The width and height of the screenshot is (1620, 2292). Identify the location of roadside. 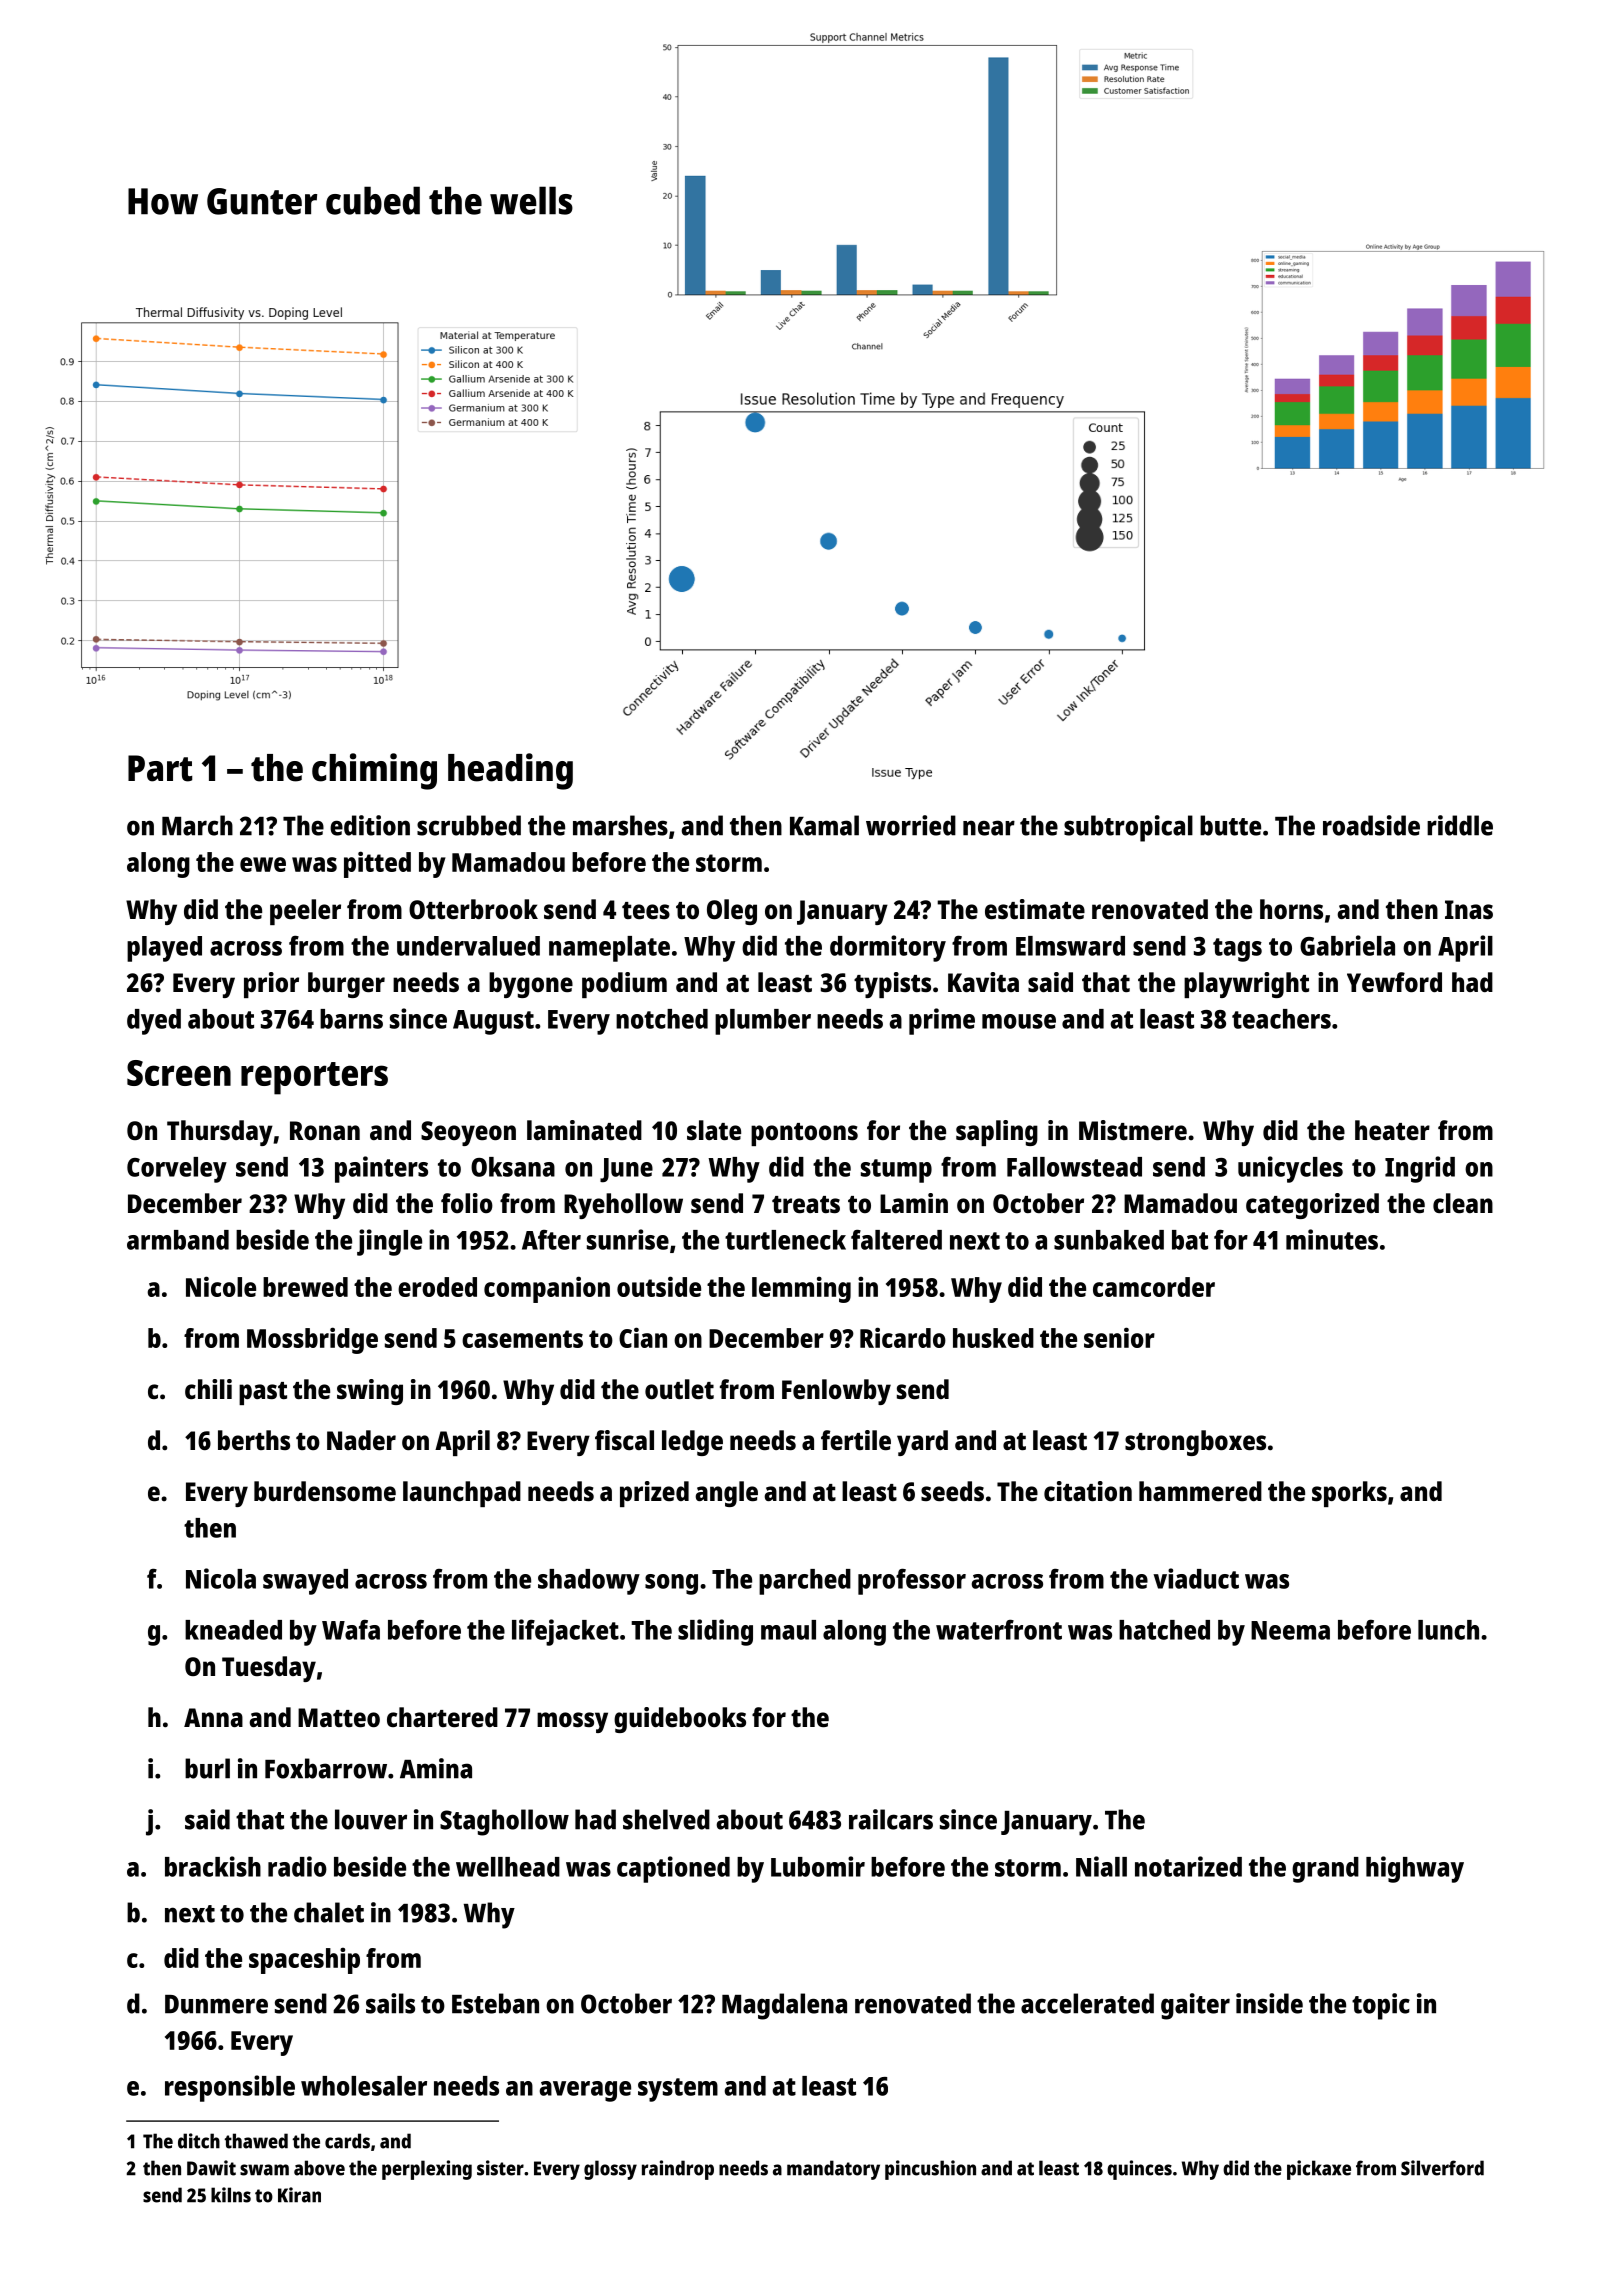
(1371, 825).
